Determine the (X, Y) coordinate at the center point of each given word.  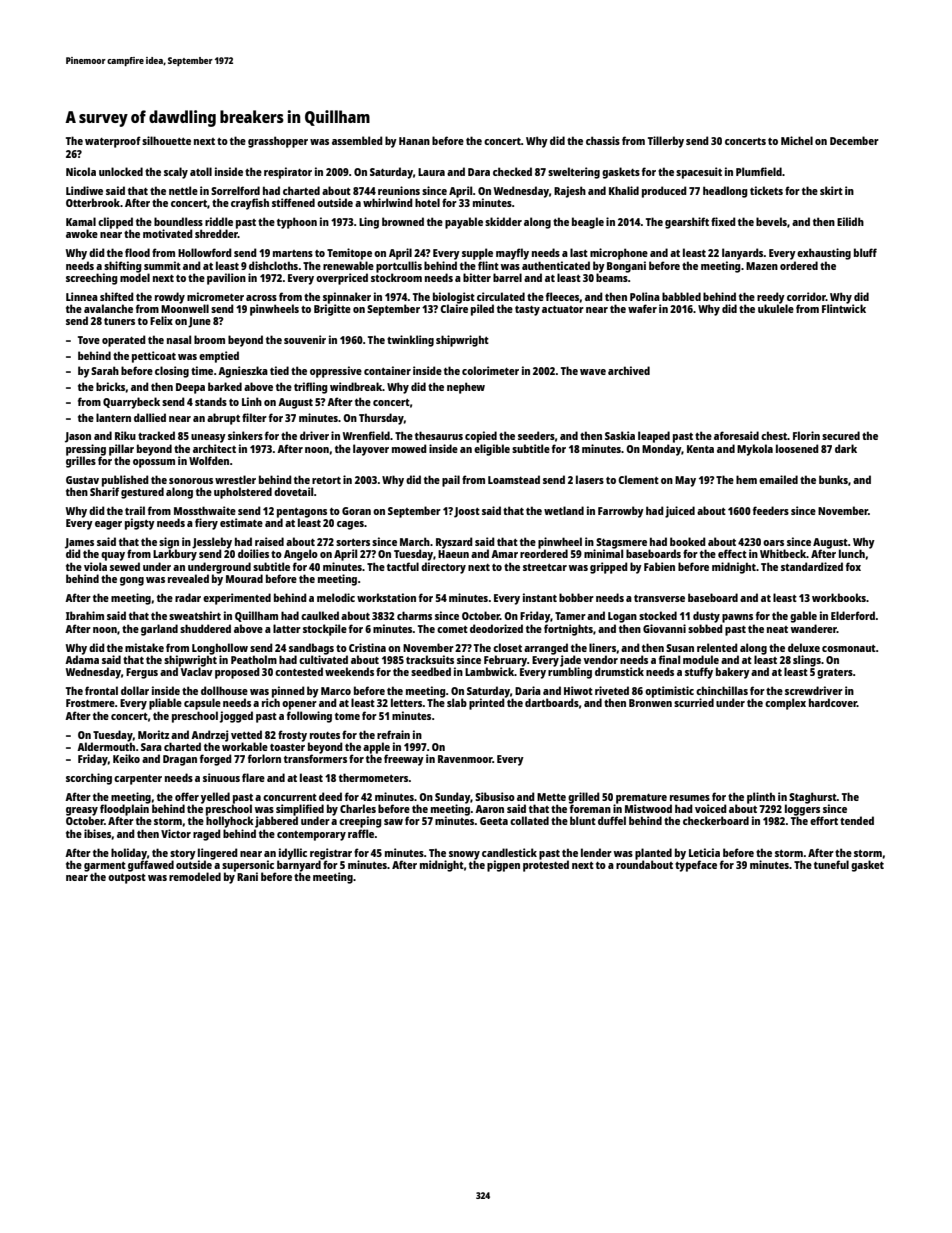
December (854, 140)
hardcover (833, 702)
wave (593, 372)
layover (371, 450)
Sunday (453, 798)
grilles (81, 462)
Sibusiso (495, 796)
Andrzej (210, 736)
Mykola (755, 450)
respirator (288, 173)
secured (841, 435)
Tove (89, 340)
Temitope (349, 254)
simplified (300, 810)
